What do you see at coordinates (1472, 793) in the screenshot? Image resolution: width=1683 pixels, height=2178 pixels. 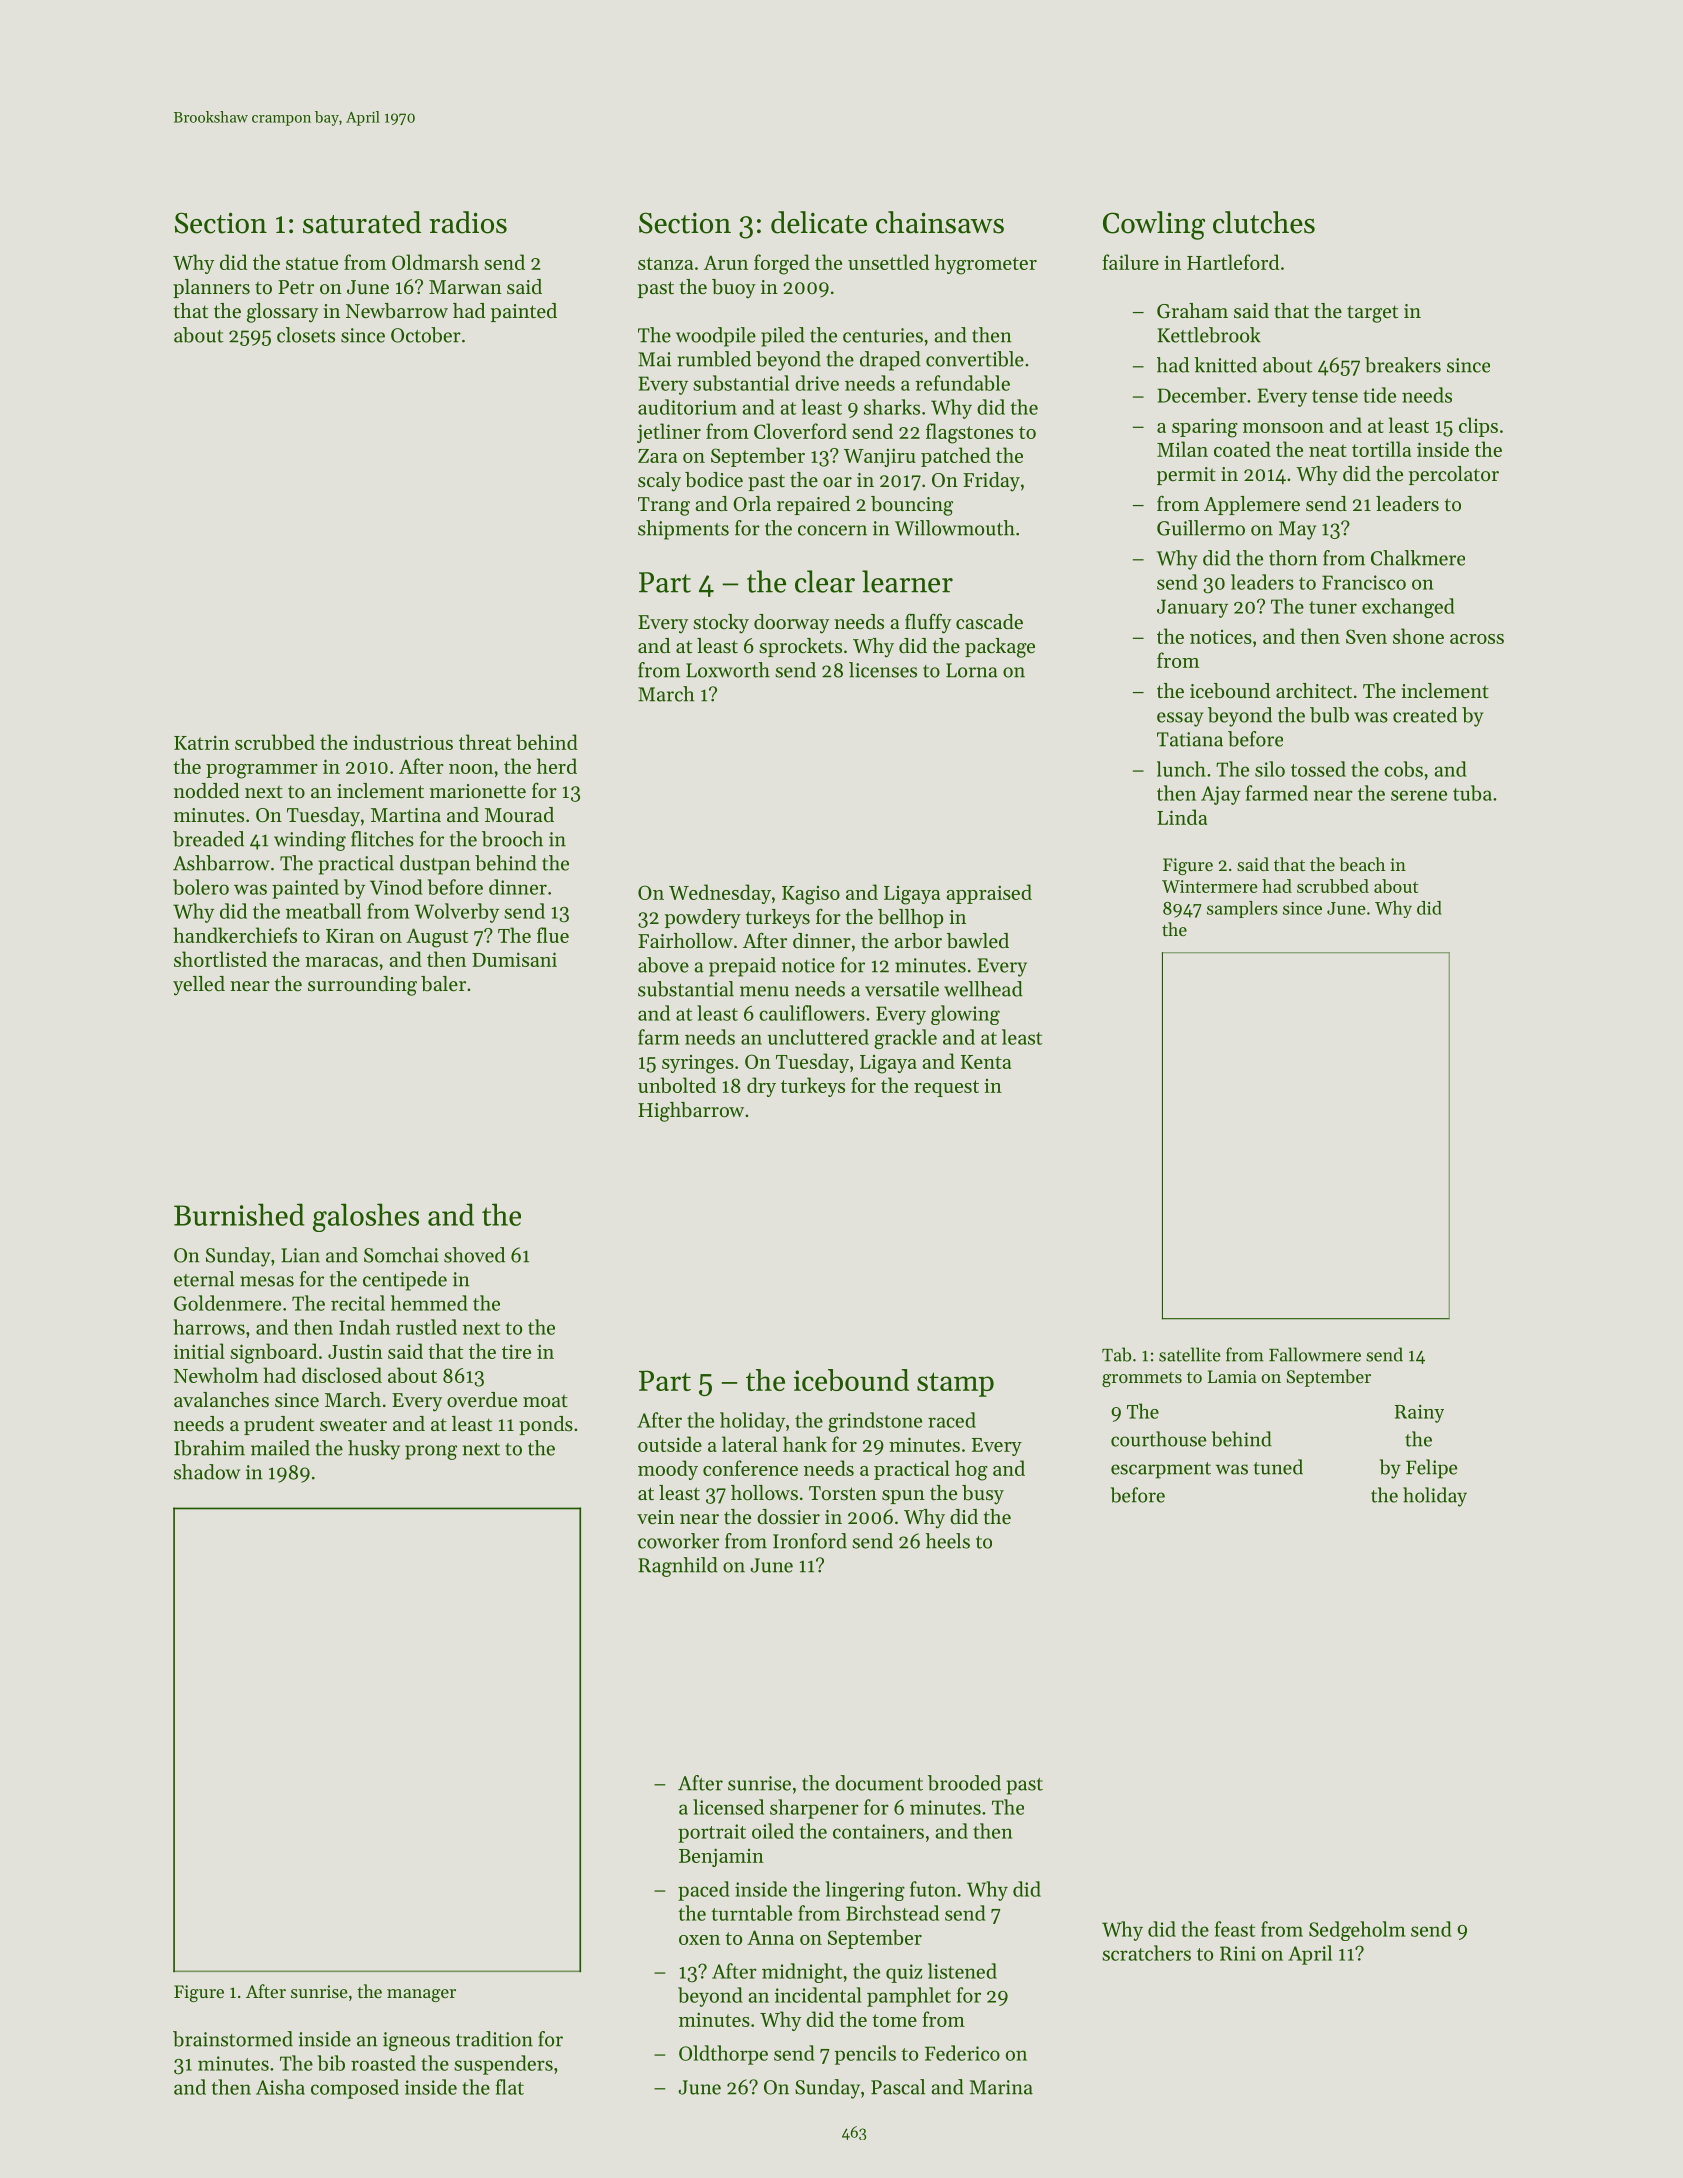 I see `tuba` at bounding box center [1472, 793].
